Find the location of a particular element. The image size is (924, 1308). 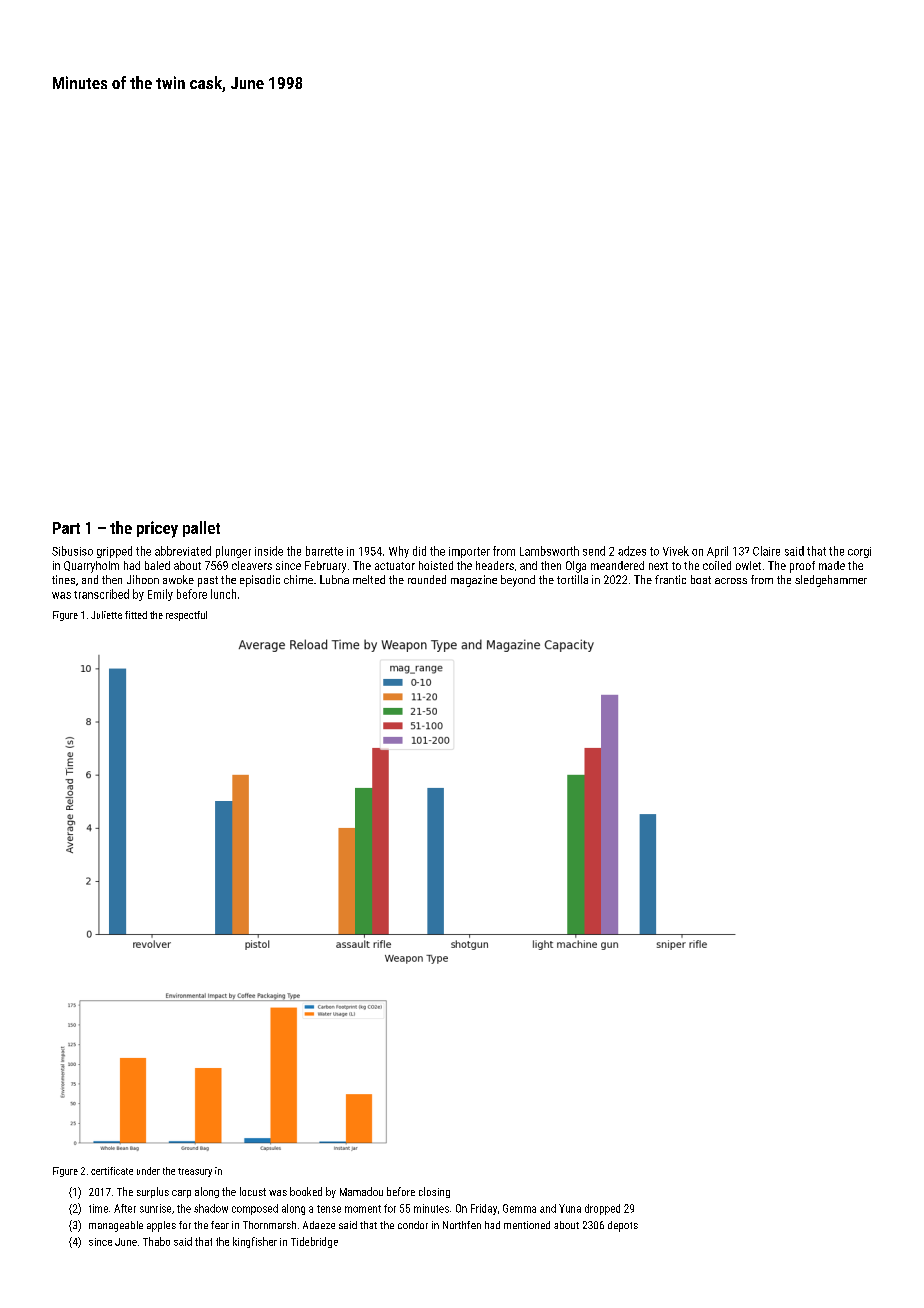

frantic is located at coordinates (670, 579).
